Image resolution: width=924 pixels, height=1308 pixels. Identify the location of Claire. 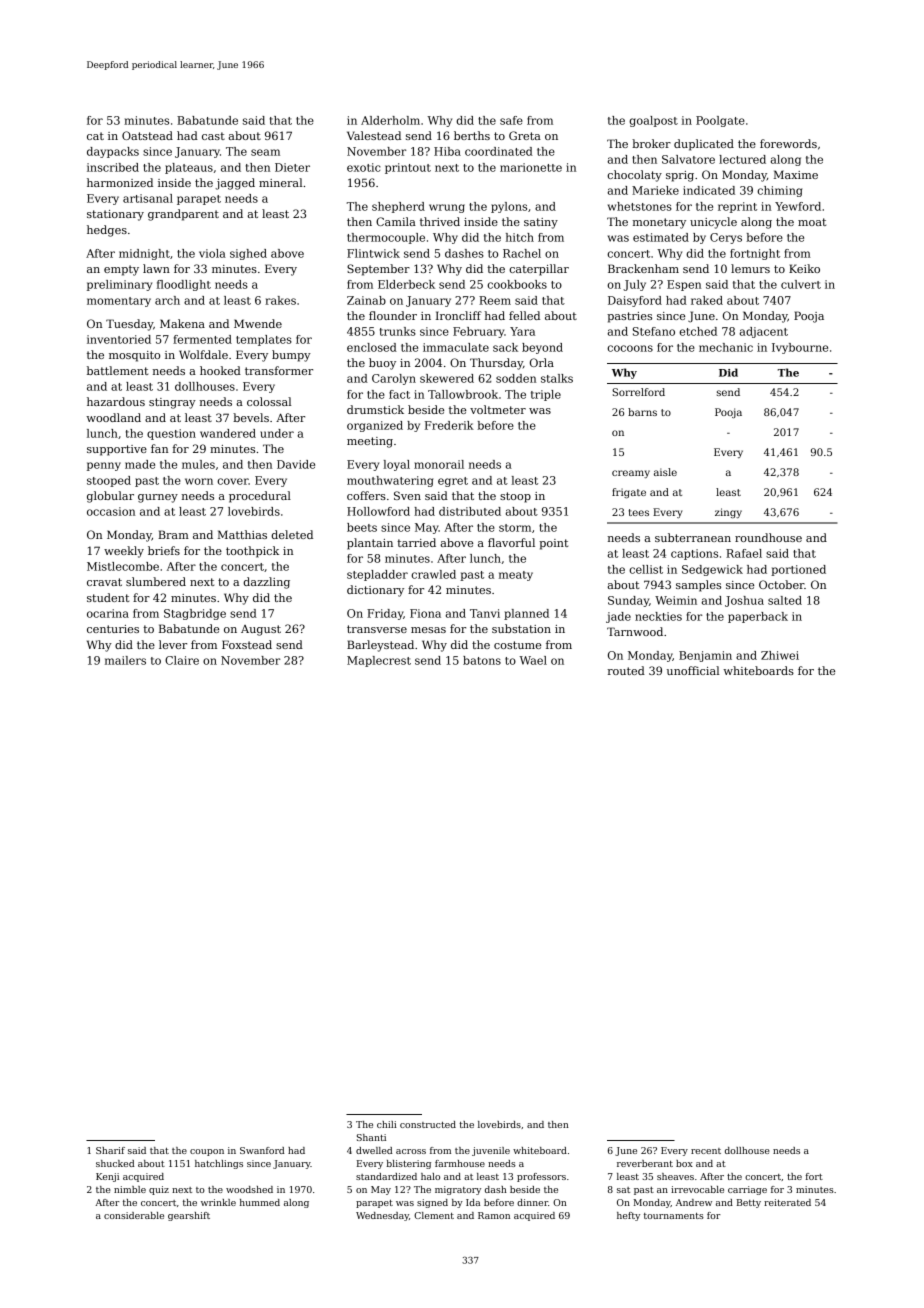
(182, 660).
